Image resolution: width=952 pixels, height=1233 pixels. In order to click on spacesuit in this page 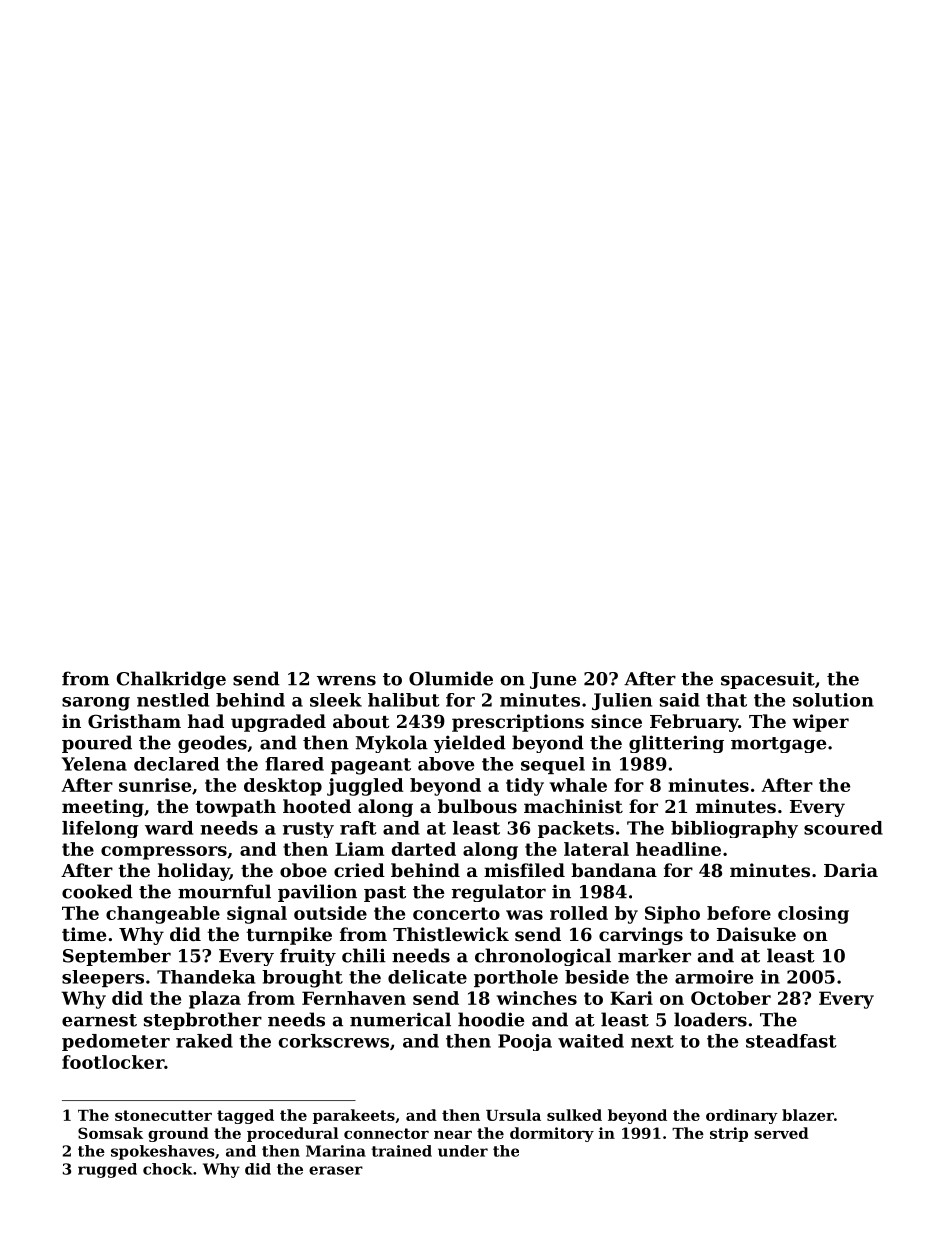, I will do `click(768, 680)`.
